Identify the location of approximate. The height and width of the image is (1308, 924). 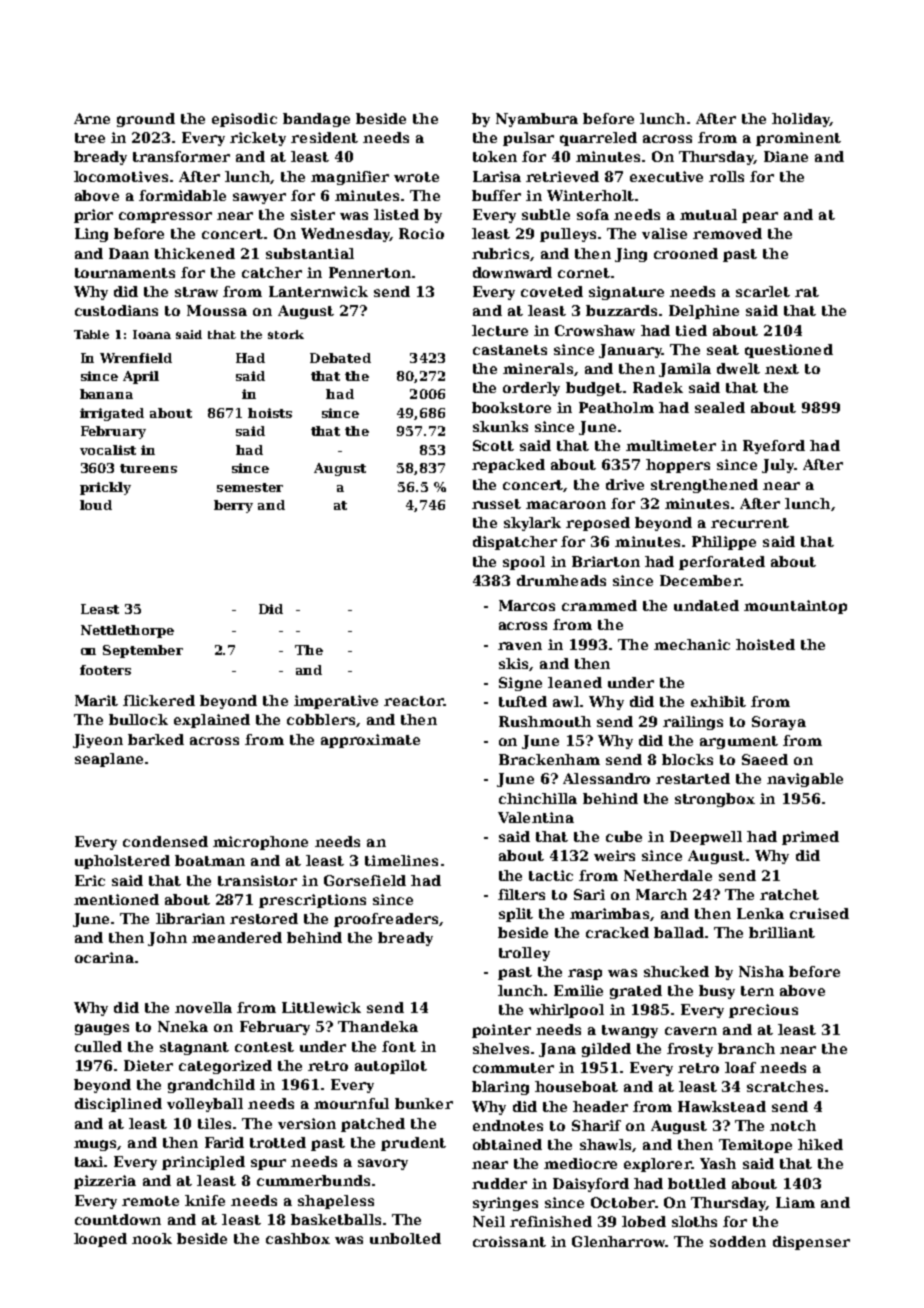
(370, 741).
